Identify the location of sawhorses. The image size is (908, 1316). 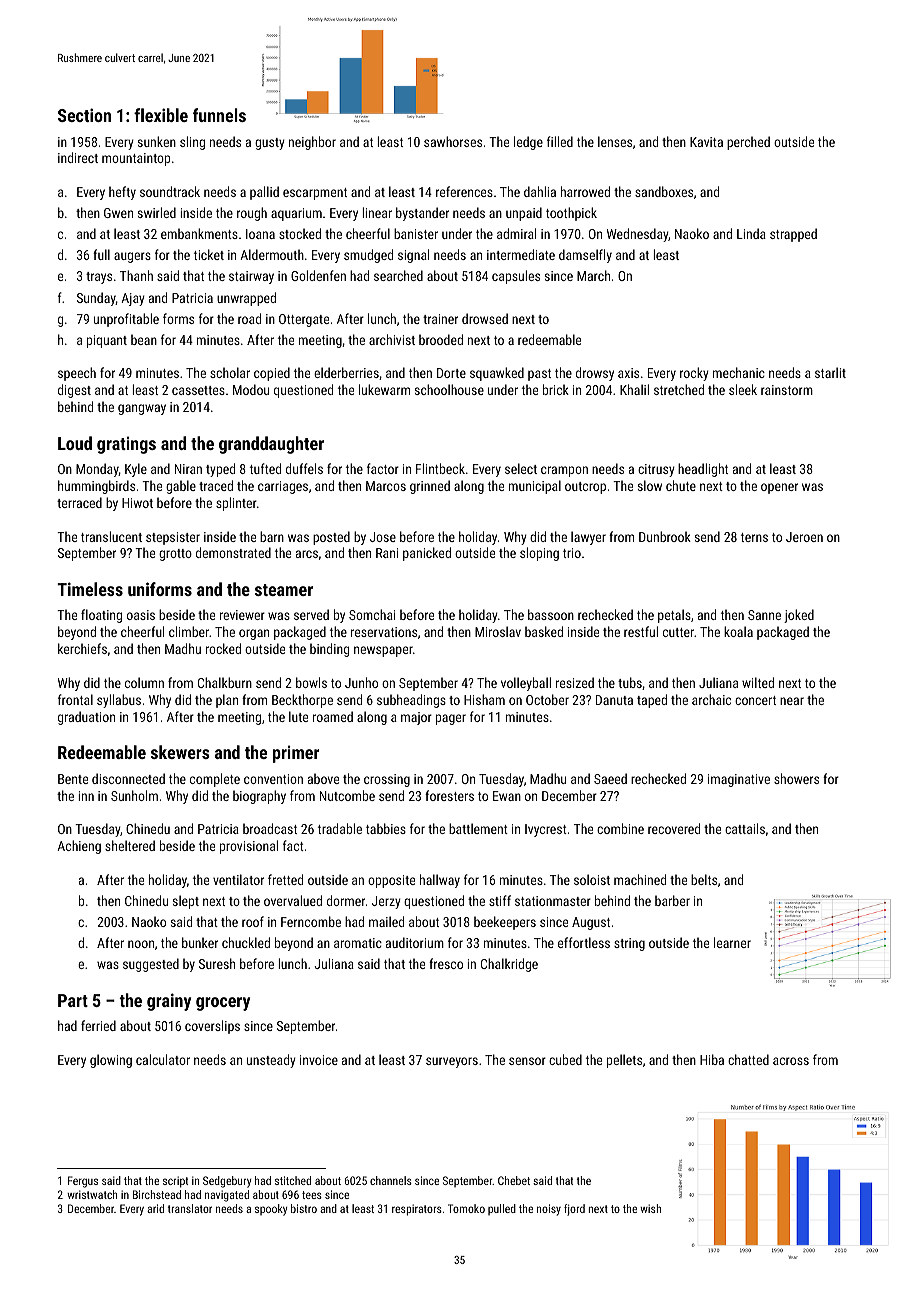
(453, 141).
